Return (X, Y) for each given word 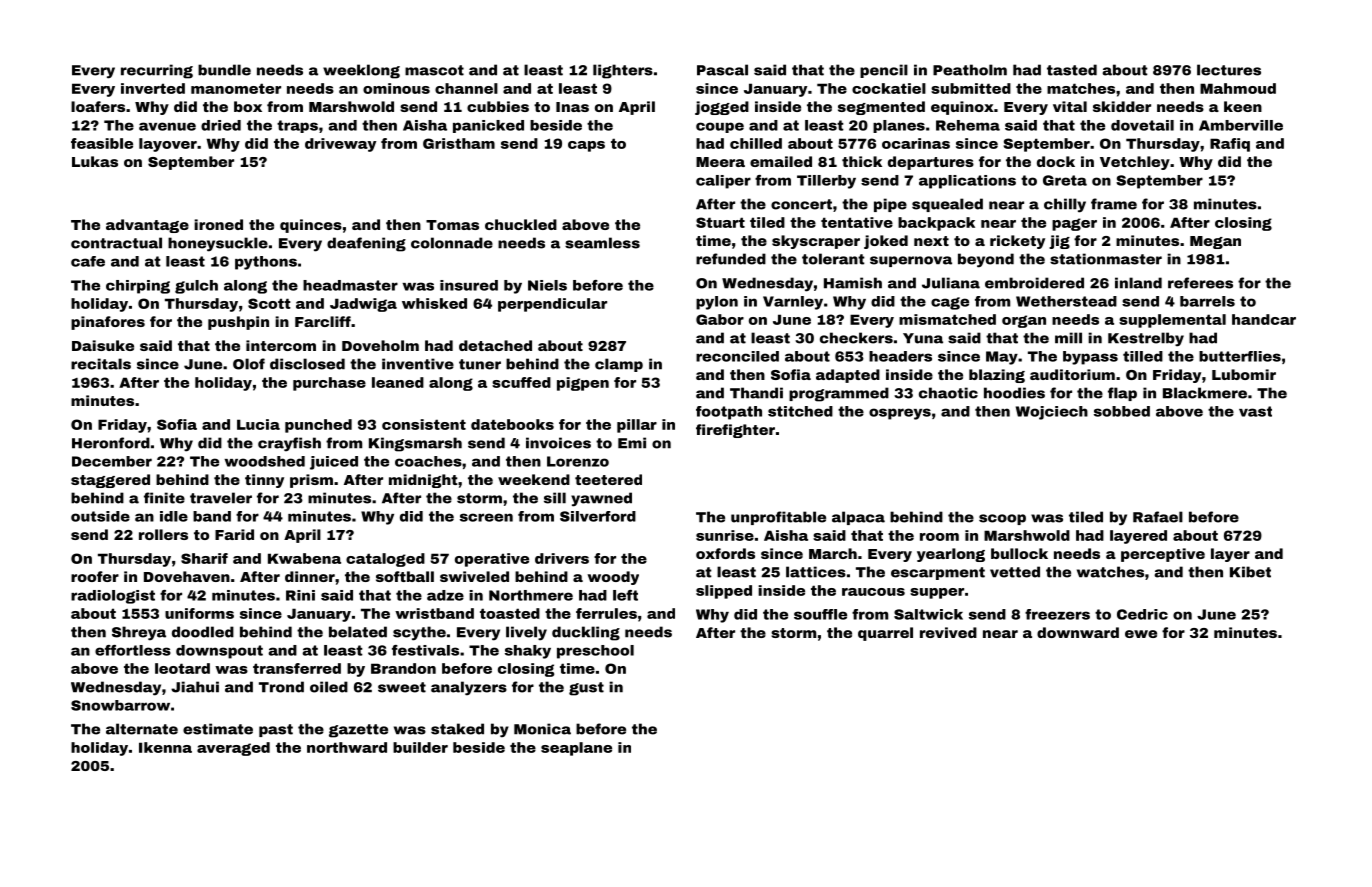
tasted (1072, 70)
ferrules (606, 613)
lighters (623, 71)
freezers (1057, 614)
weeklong (361, 71)
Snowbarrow (120, 705)
